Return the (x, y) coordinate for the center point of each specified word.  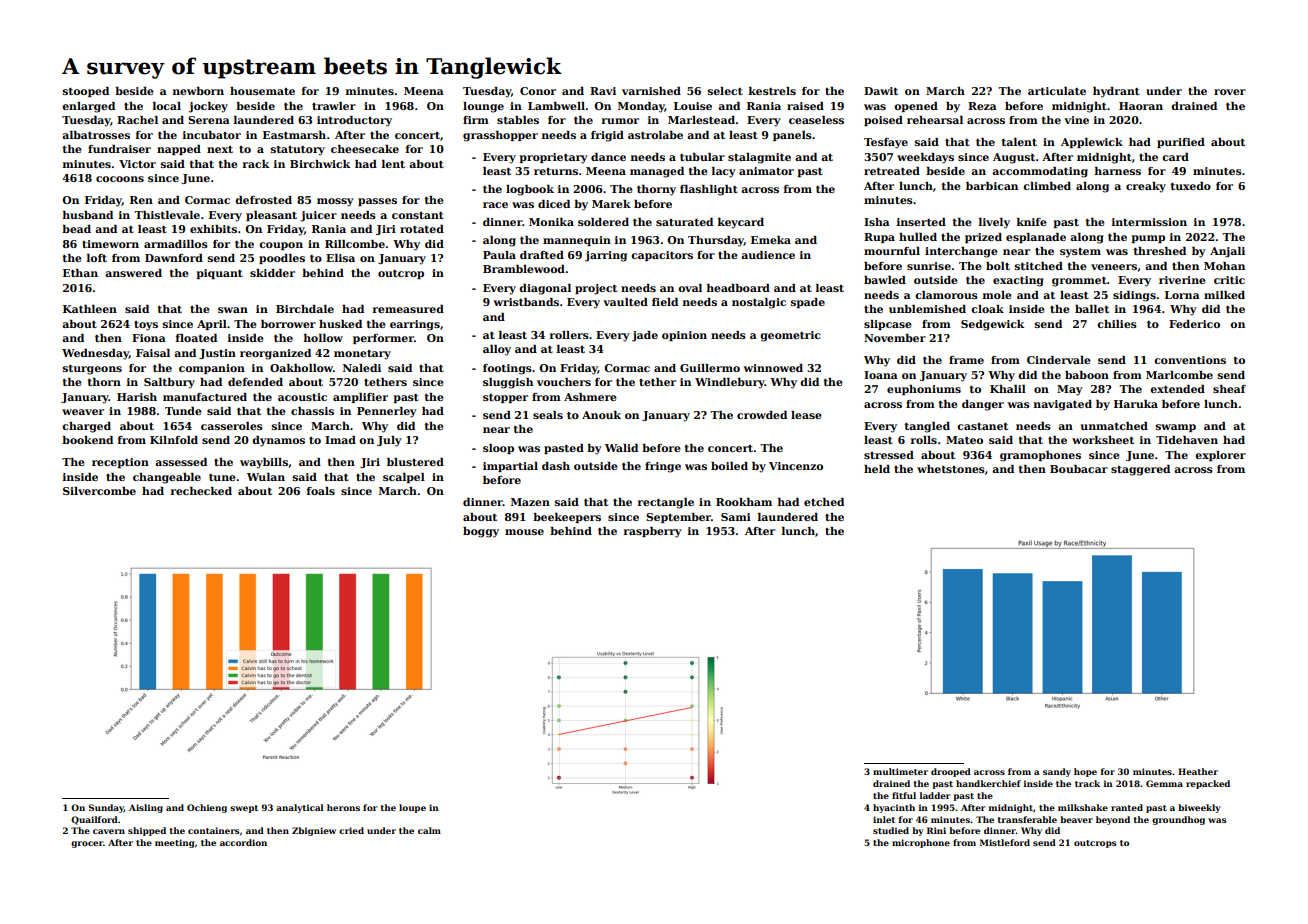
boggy (481, 532)
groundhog (1178, 820)
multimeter (900, 771)
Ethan (80, 273)
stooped (86, 92)
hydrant (1116, 92)
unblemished (927, 309)
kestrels (772, 91)
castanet (982, 426)
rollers (569, 335)
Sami (736, 517)
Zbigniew (314, 831)
